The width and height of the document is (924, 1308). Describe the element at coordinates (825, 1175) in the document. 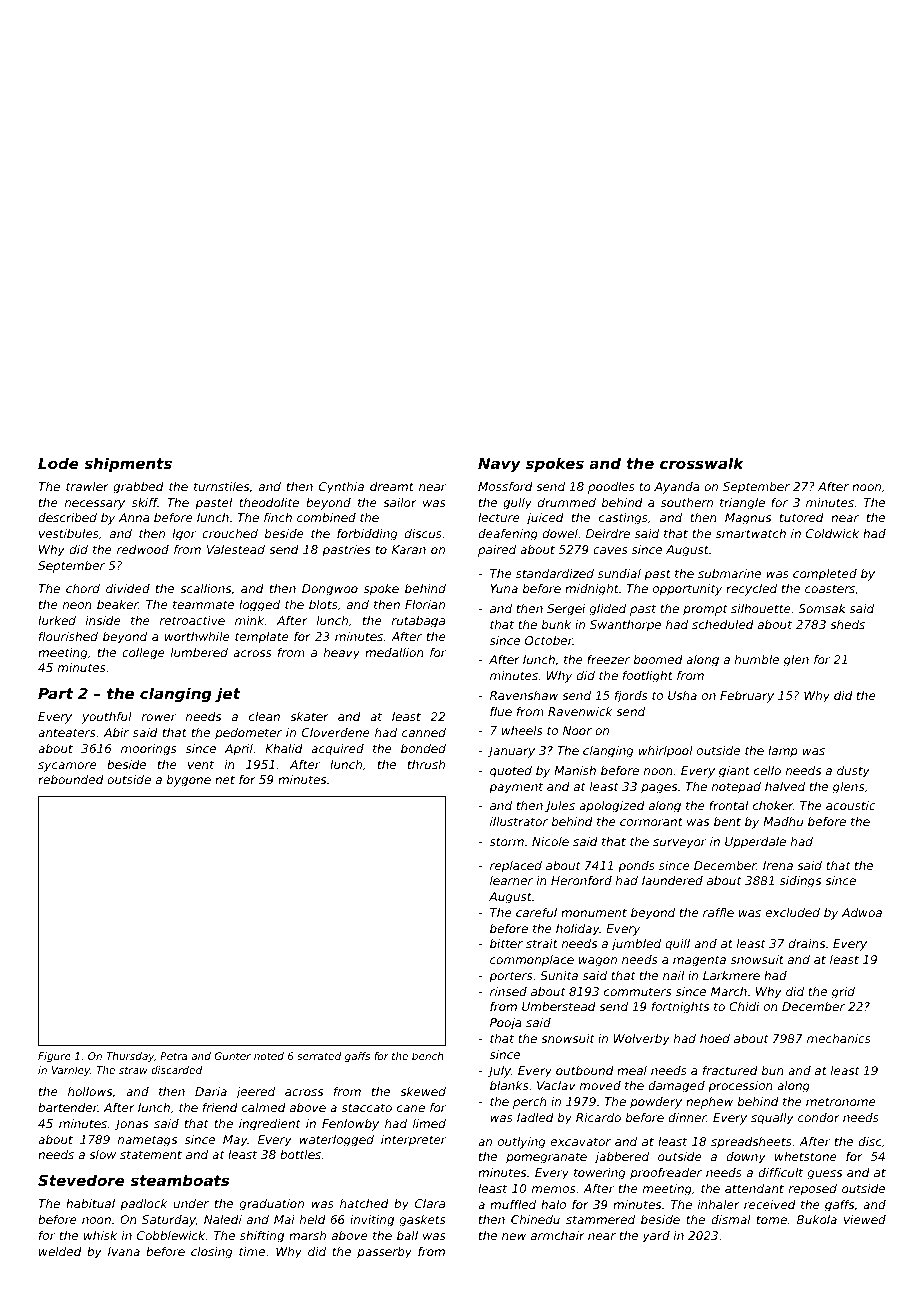

I see `guess` at that location.
